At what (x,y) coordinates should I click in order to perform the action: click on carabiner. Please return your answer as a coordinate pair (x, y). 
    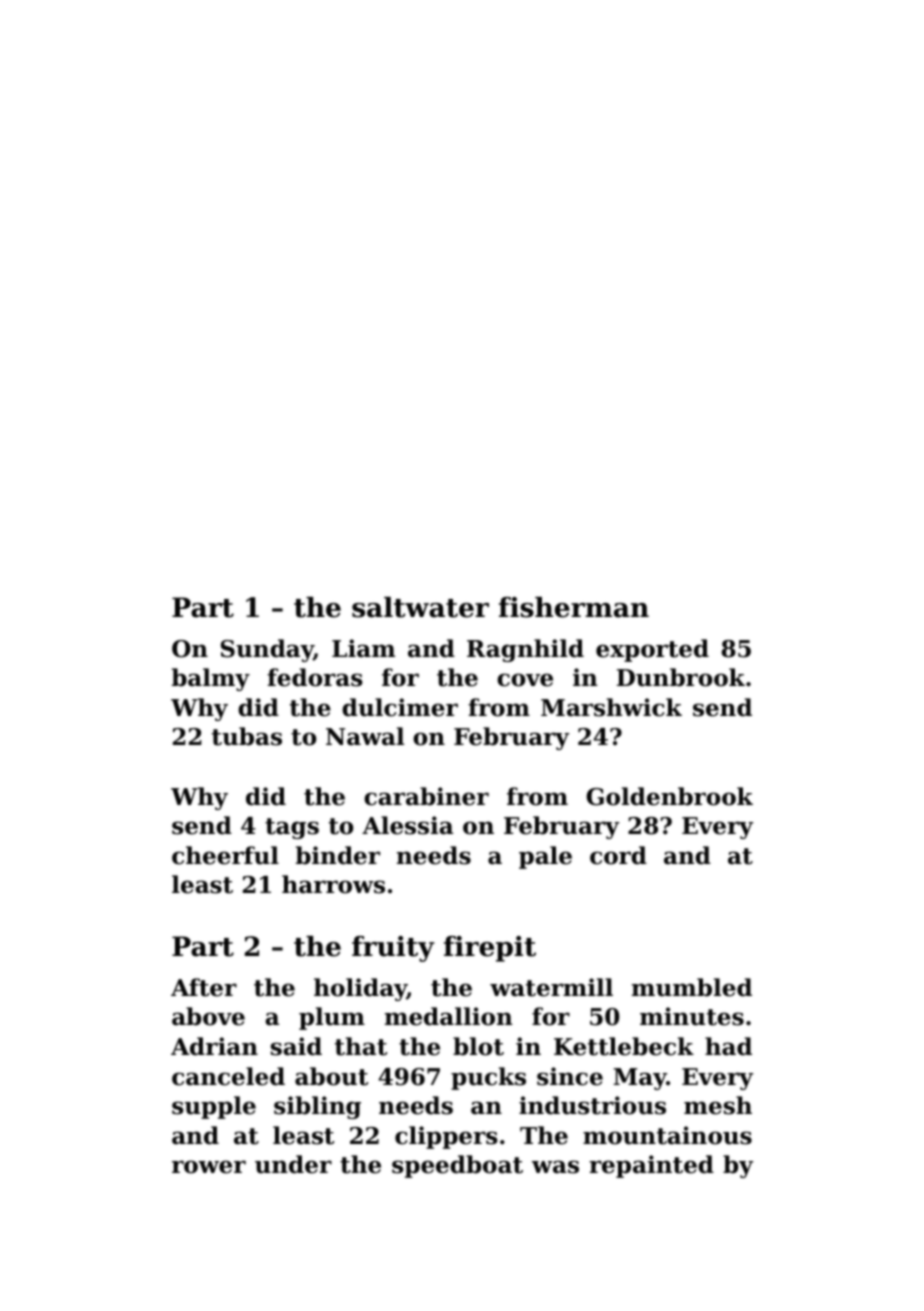
    Looking at the image, I should click on (426, 796).
